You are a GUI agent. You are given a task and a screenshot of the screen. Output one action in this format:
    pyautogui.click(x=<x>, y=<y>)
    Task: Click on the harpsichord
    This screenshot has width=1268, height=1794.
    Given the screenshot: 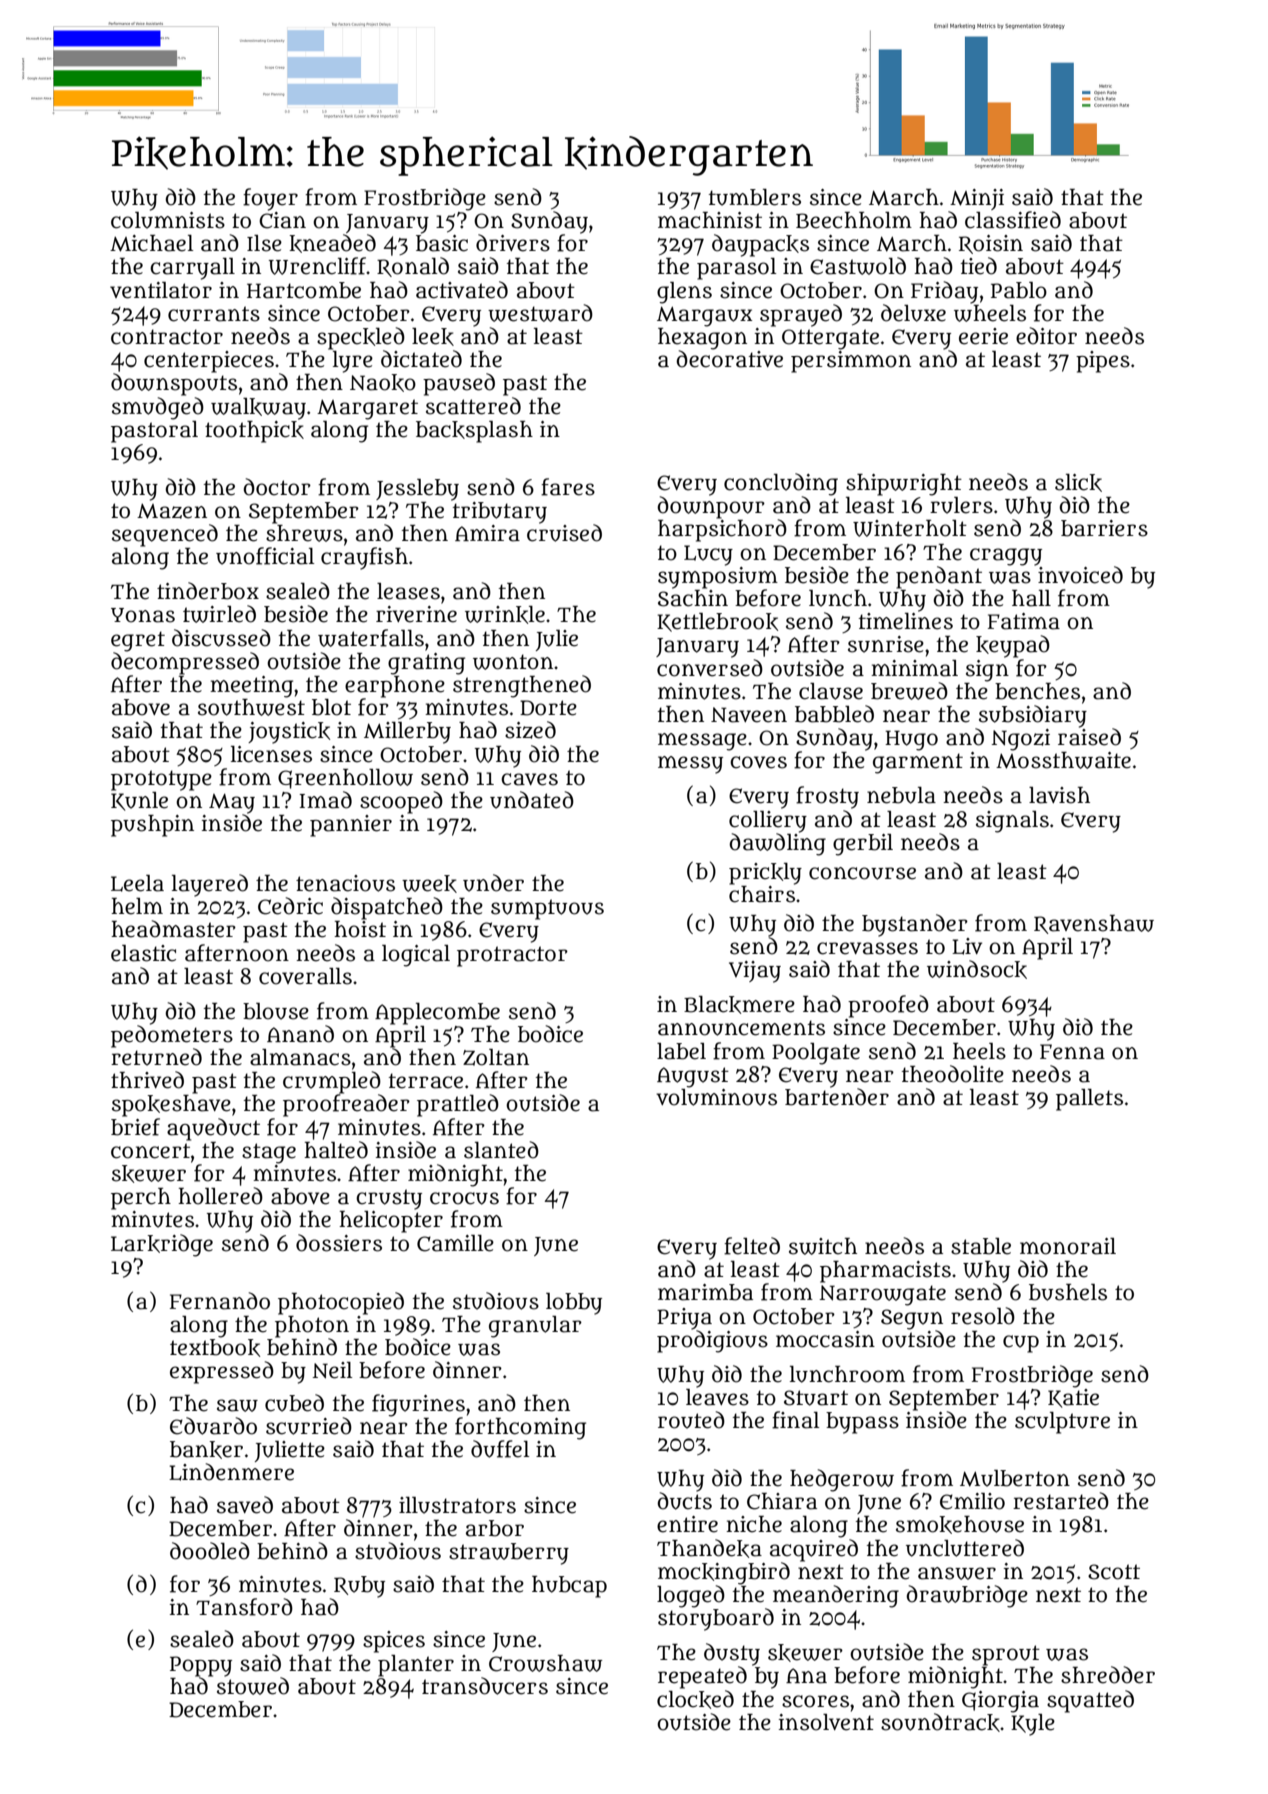 What is the action you would take?
    pyautogui.click(x=722, y=530)
